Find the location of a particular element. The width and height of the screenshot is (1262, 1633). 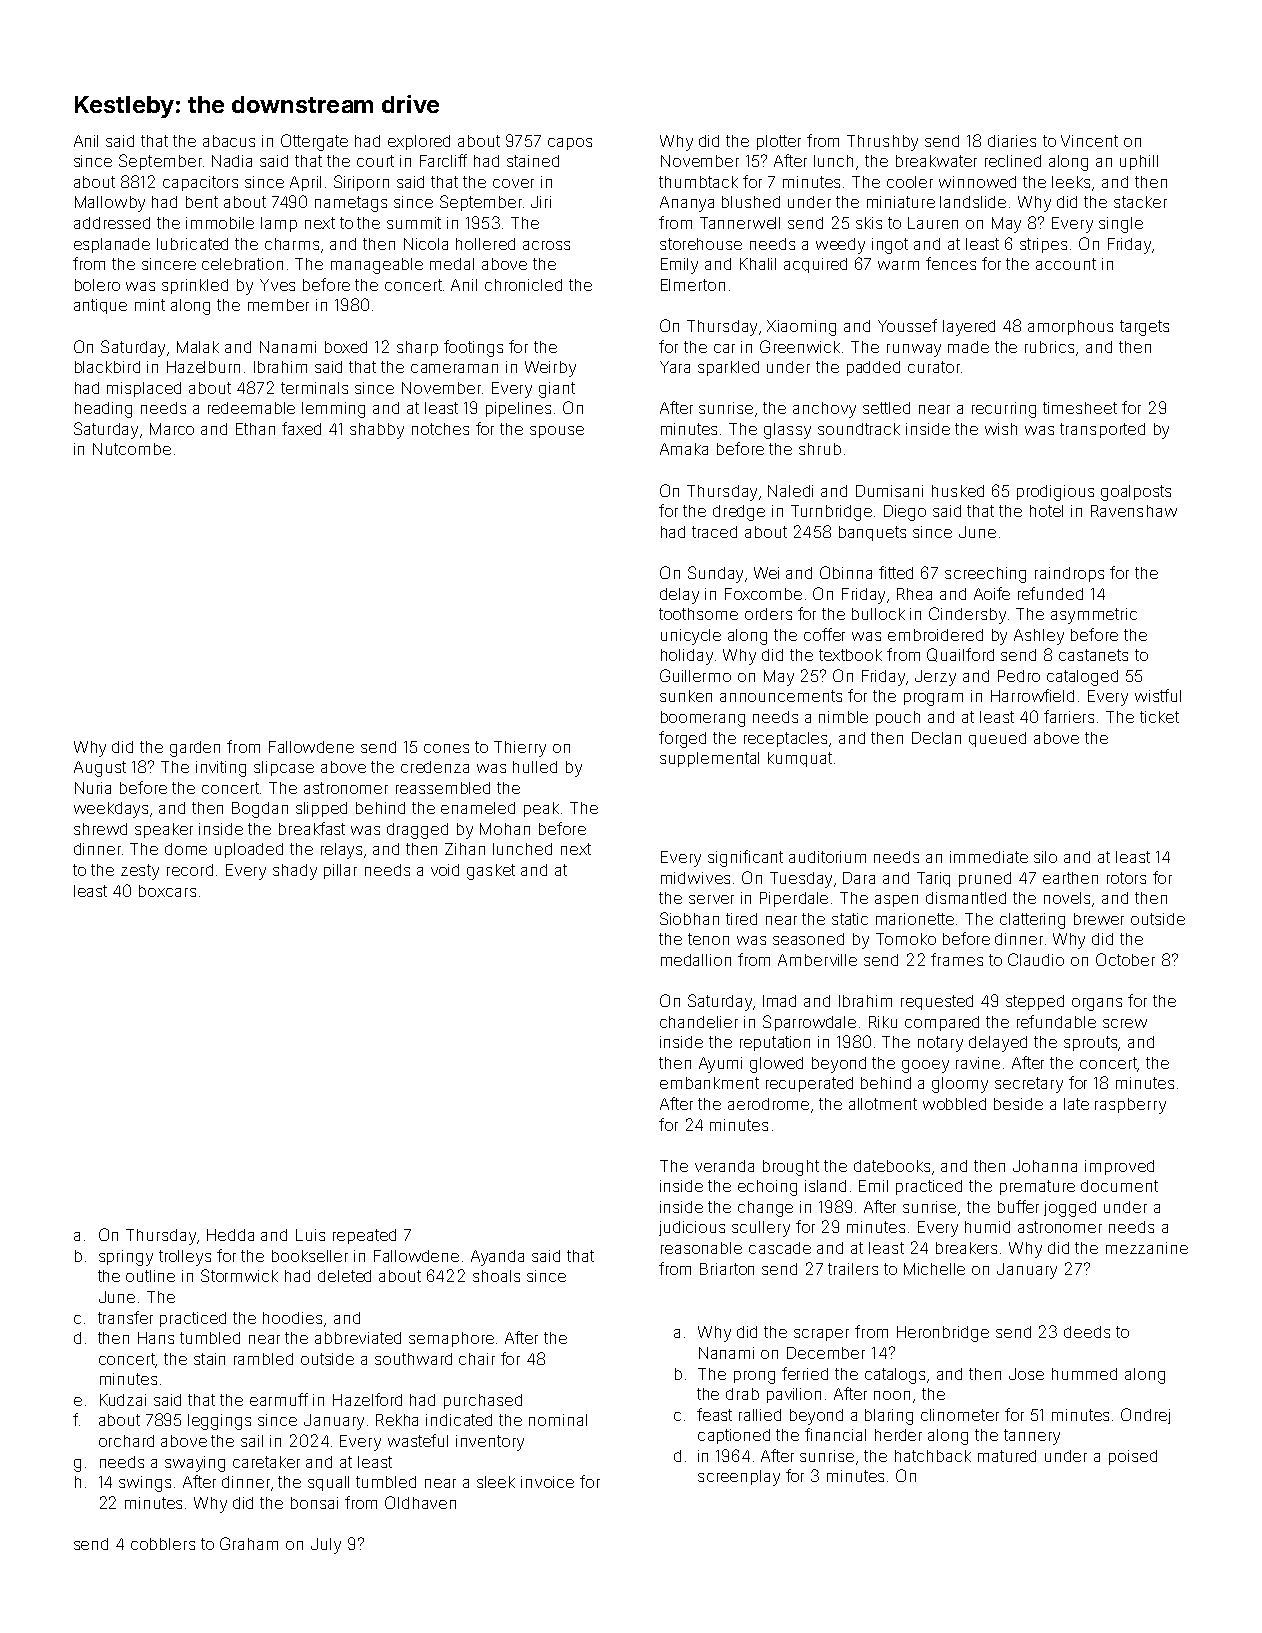

Declan is located at coordinates (936, 738).
